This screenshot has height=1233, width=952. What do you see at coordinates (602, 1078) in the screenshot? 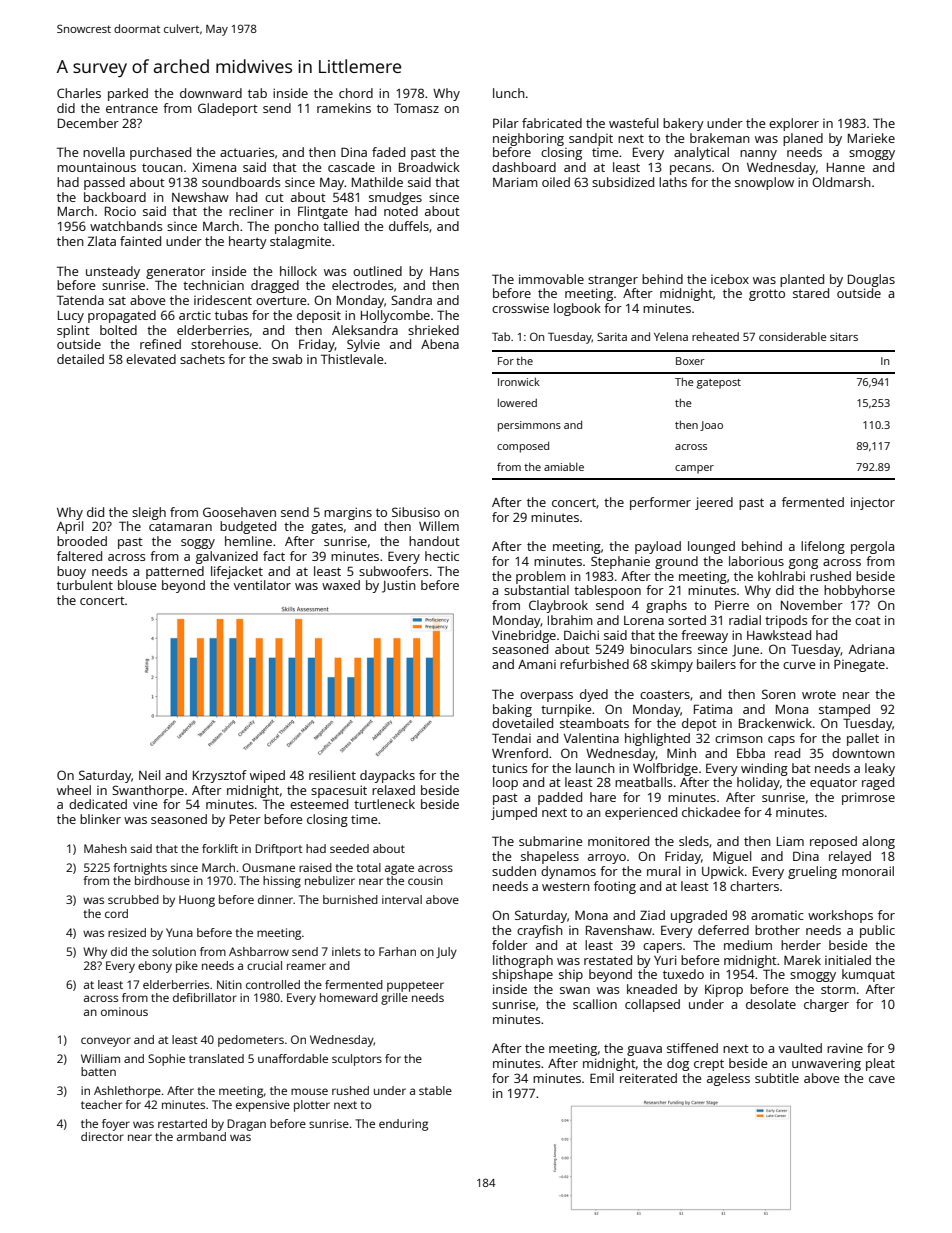
I see `Emil` at bounding box center [602, 1078].
